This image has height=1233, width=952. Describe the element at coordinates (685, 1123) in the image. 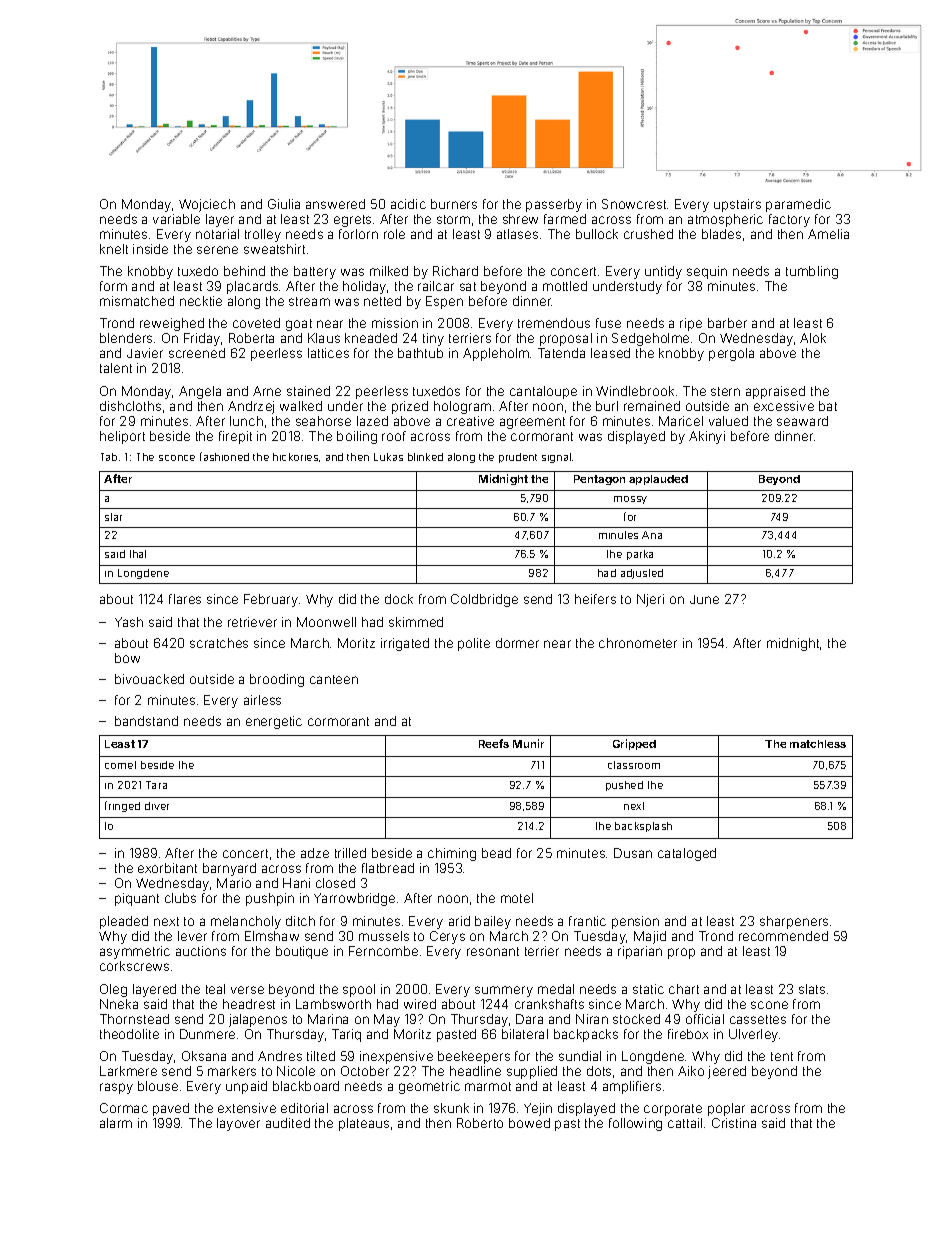

I see `cattail` at that location.
